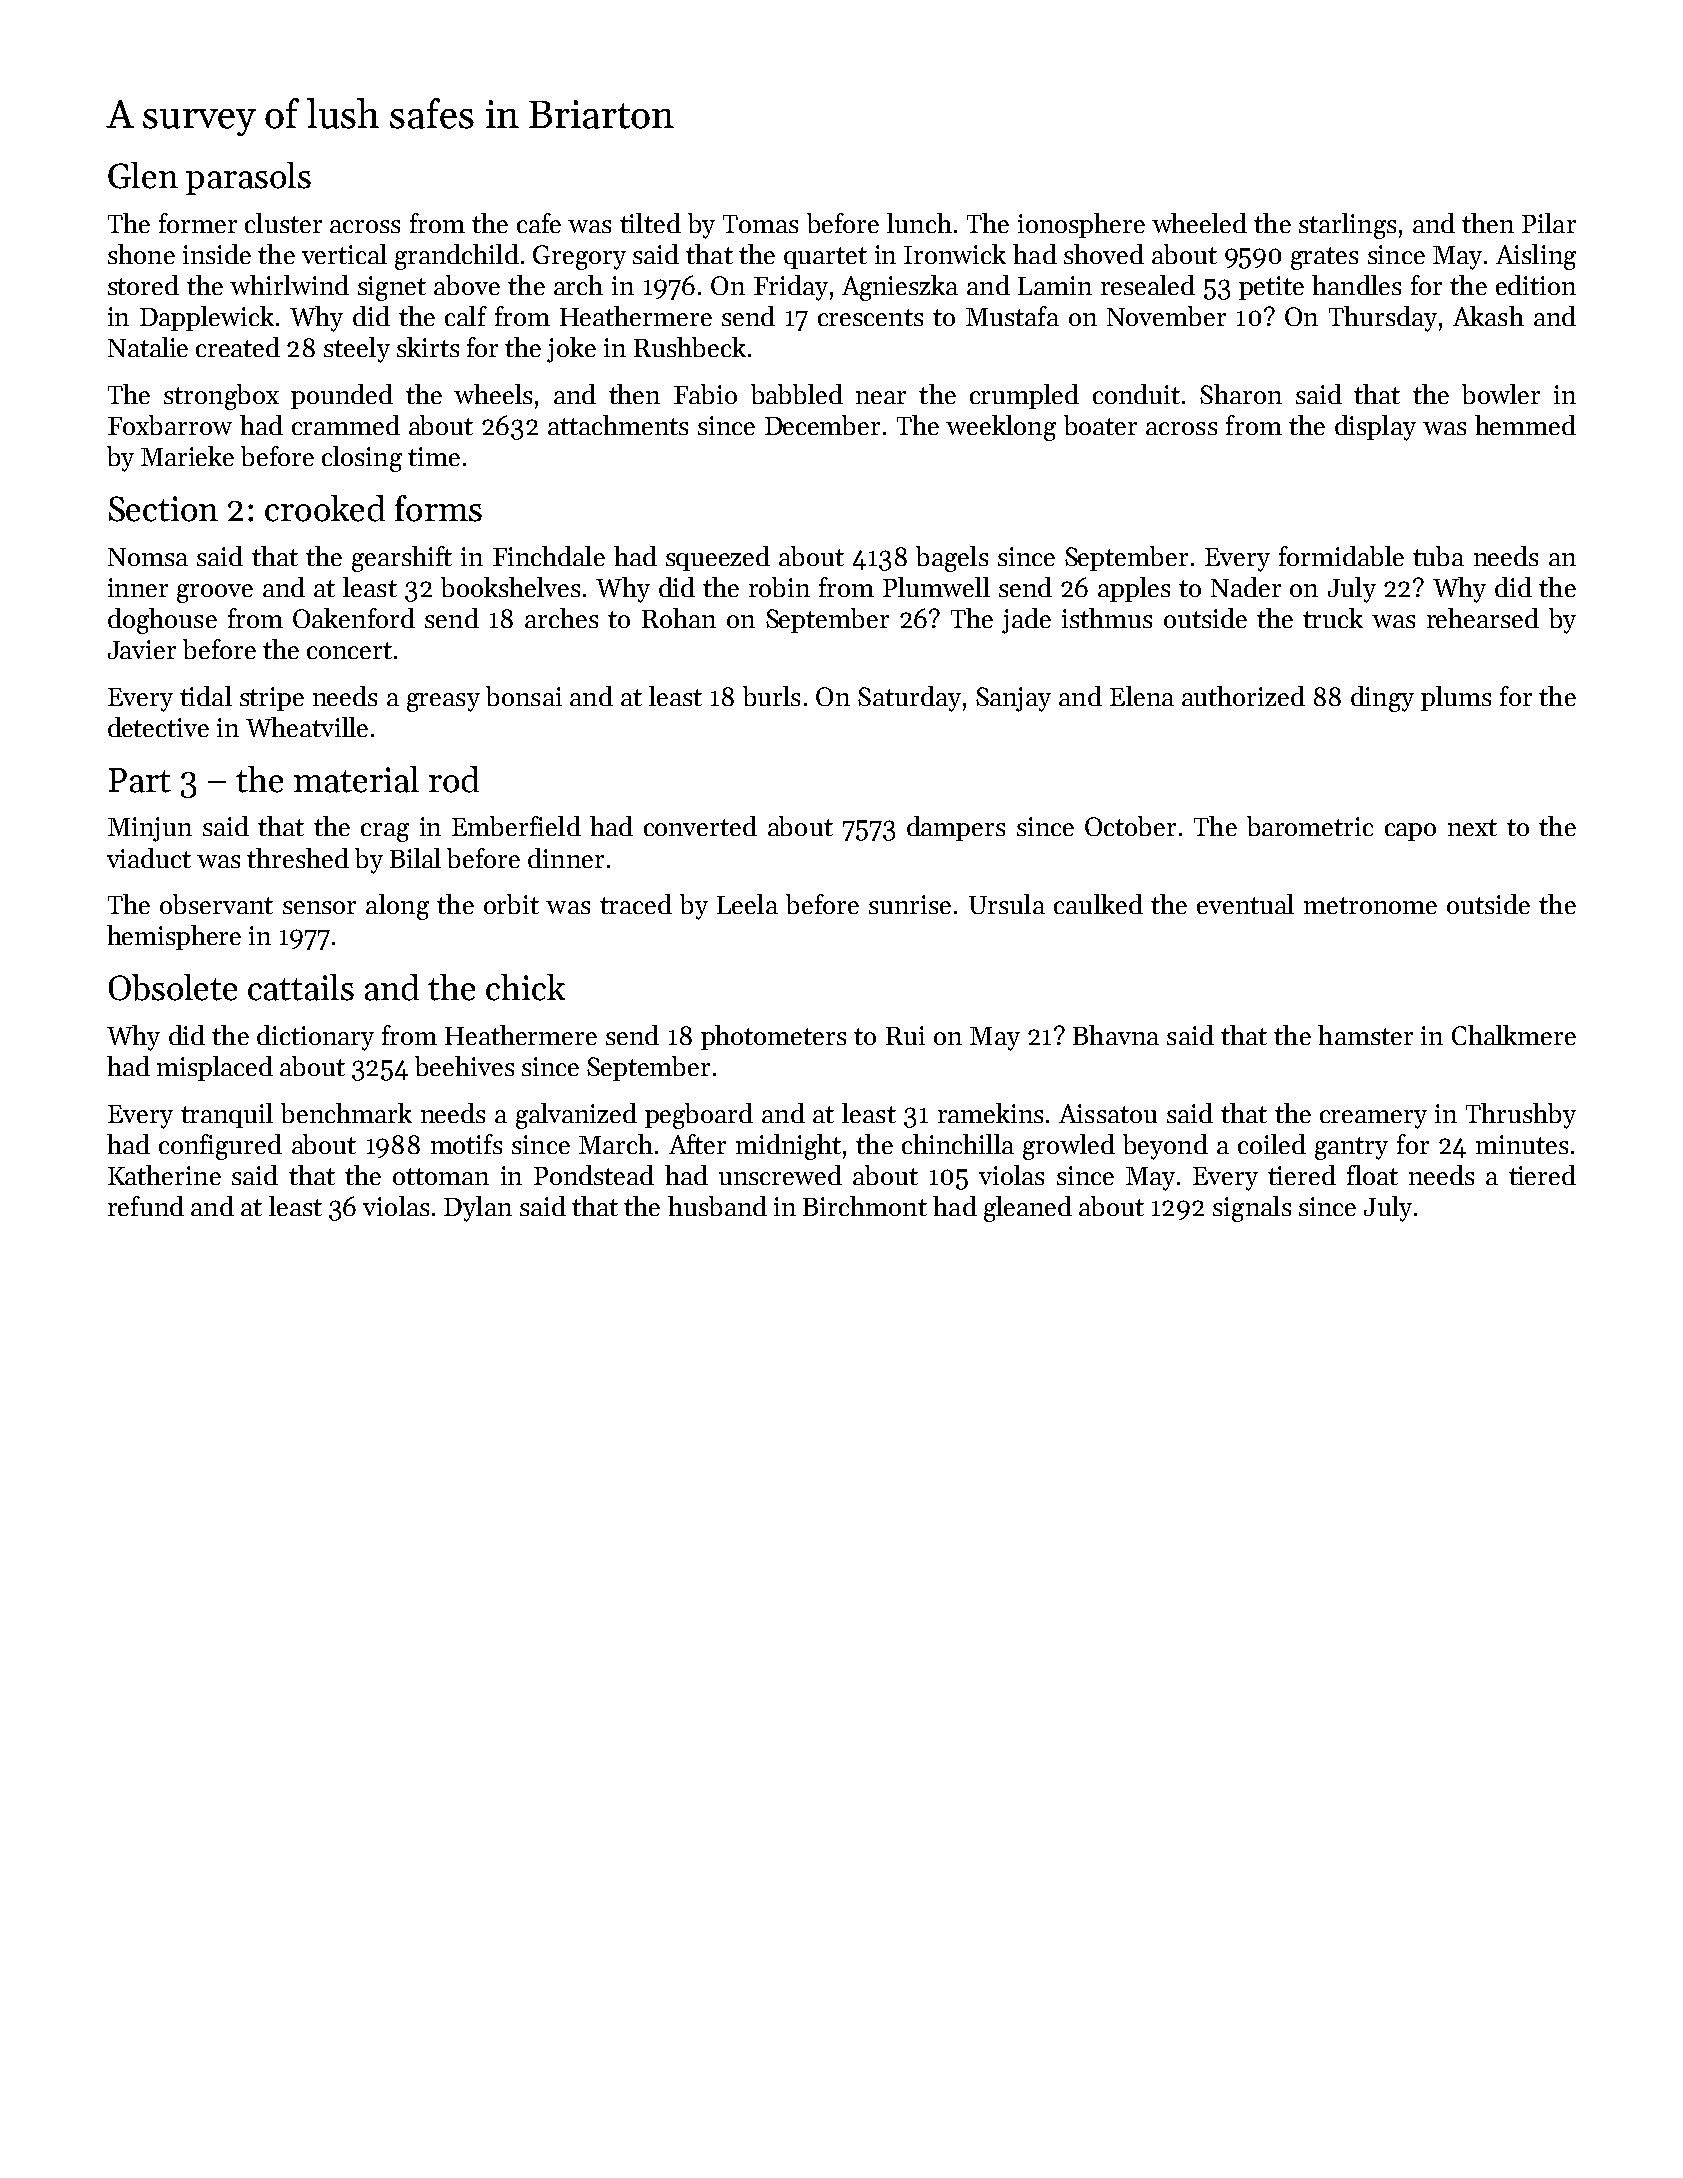 The height and width of the image is (2178, 1683). I want to click on converted, so click(700, 826).
